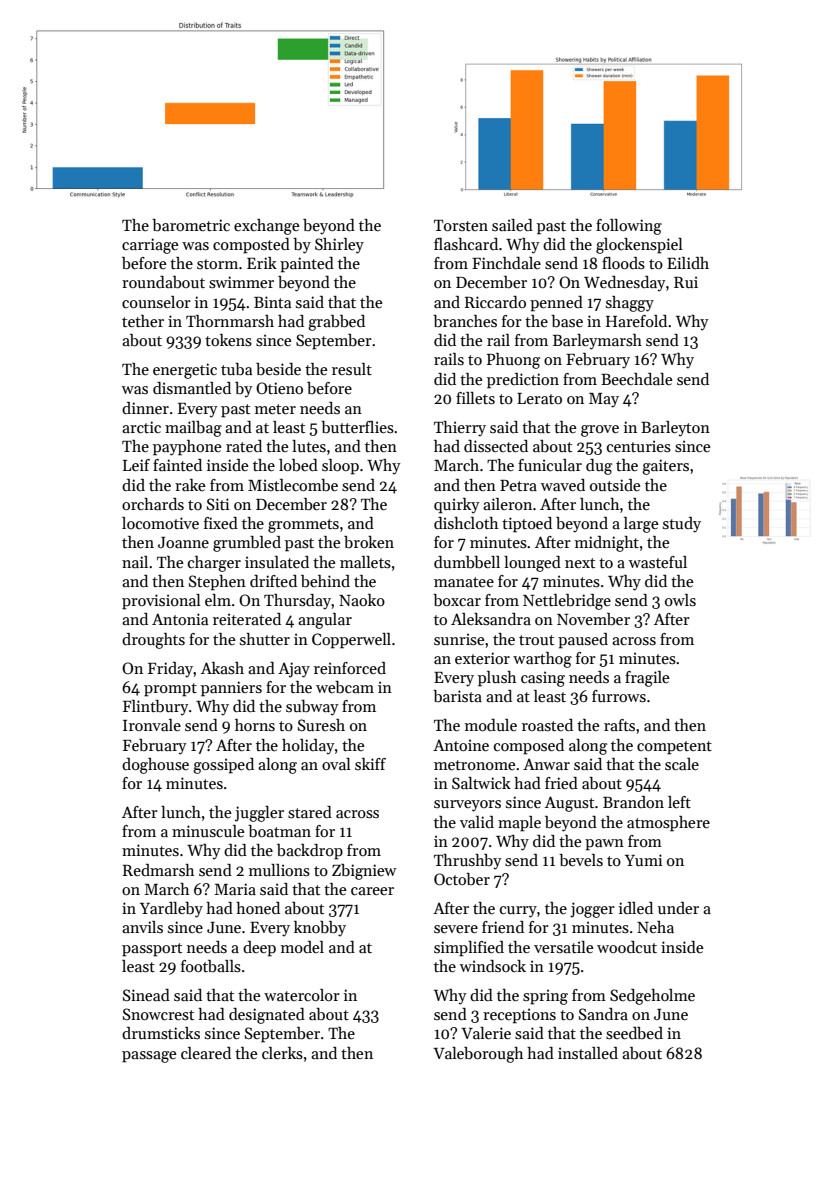  What do you see at coordinates (665, 467) in the document?
I see `gaiters` at bounding box center [665, 467].
